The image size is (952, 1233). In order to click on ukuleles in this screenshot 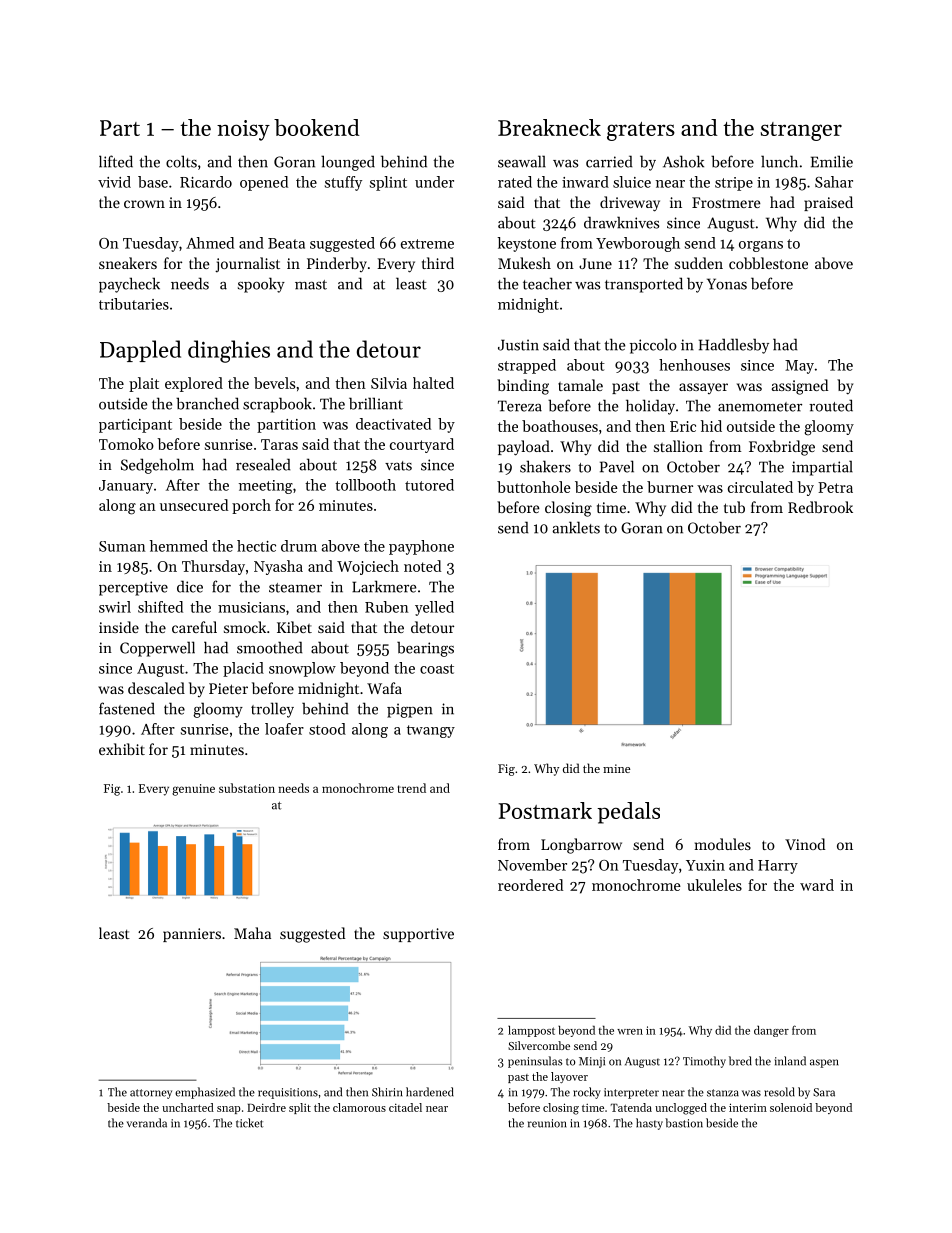, I will do `click(714, 885)`.
